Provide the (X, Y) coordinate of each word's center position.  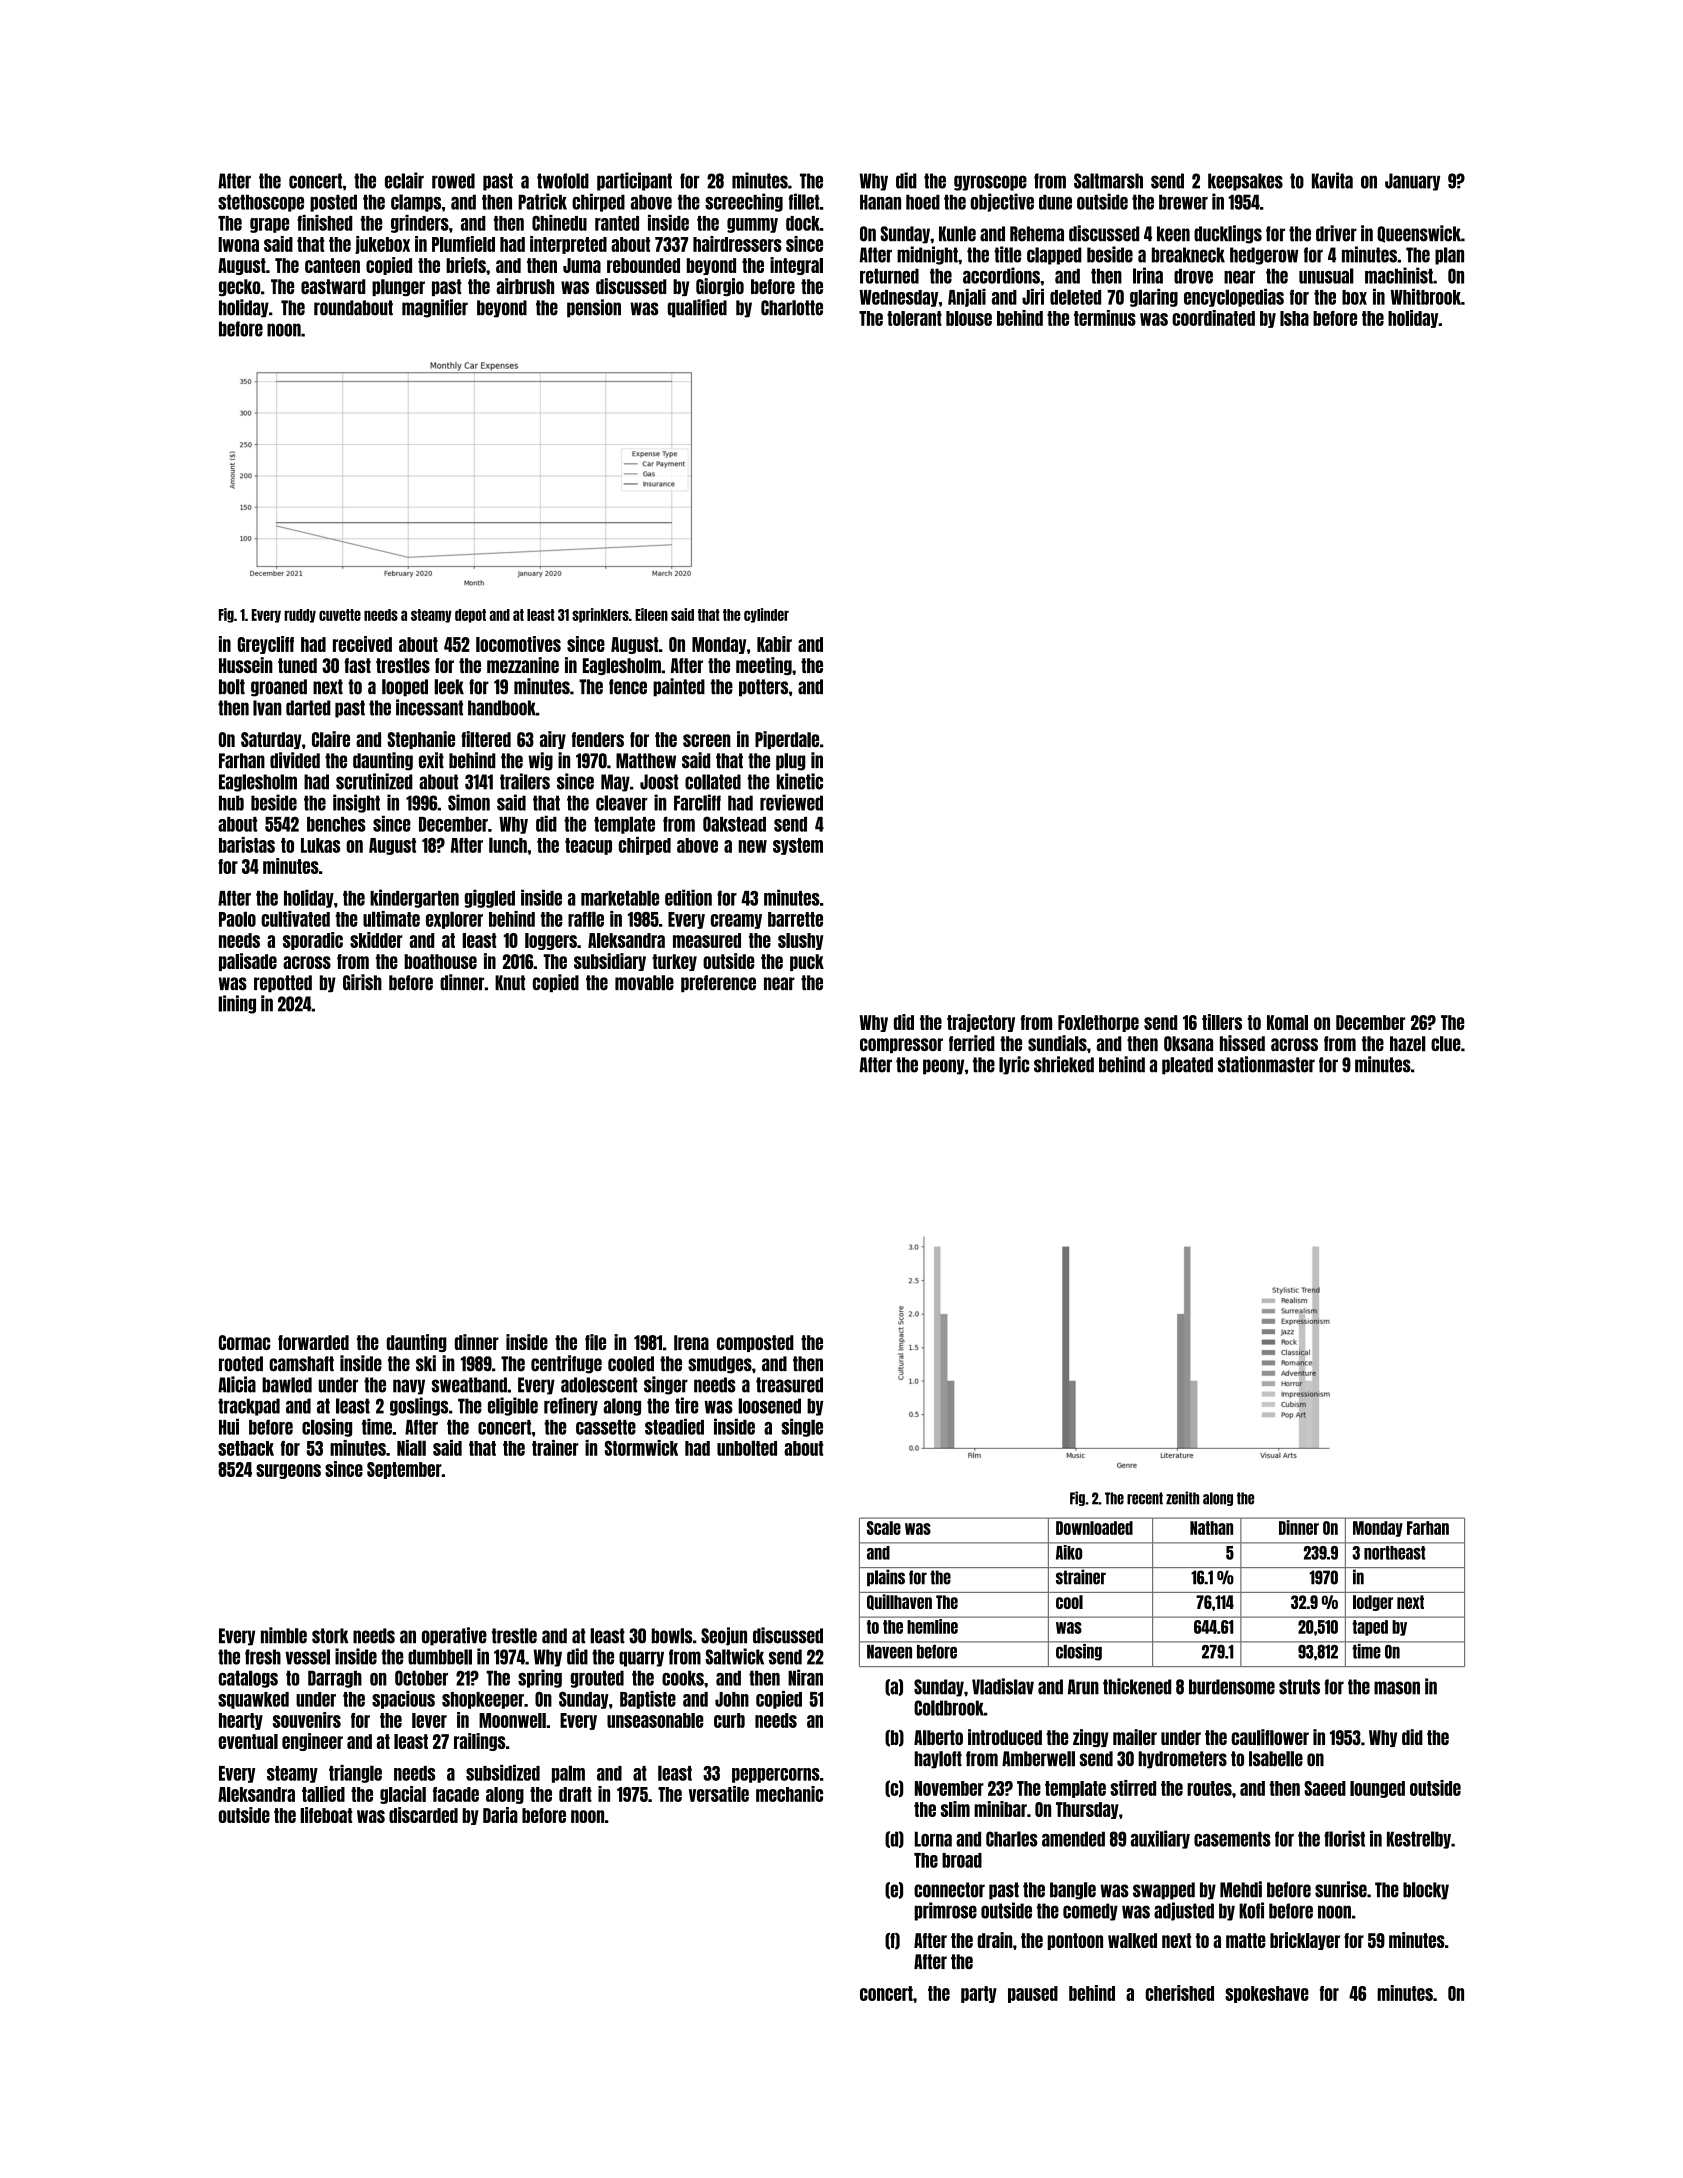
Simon (469, 802)
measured (707, 940)
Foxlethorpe (1098, 1023)
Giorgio (720, 287)
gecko (239, 287)
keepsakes (1245, 182)
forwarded (313, 1342)
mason (1397, 1688)
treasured (789, 1385)
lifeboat (326, 1815)
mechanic (789, 1794)
